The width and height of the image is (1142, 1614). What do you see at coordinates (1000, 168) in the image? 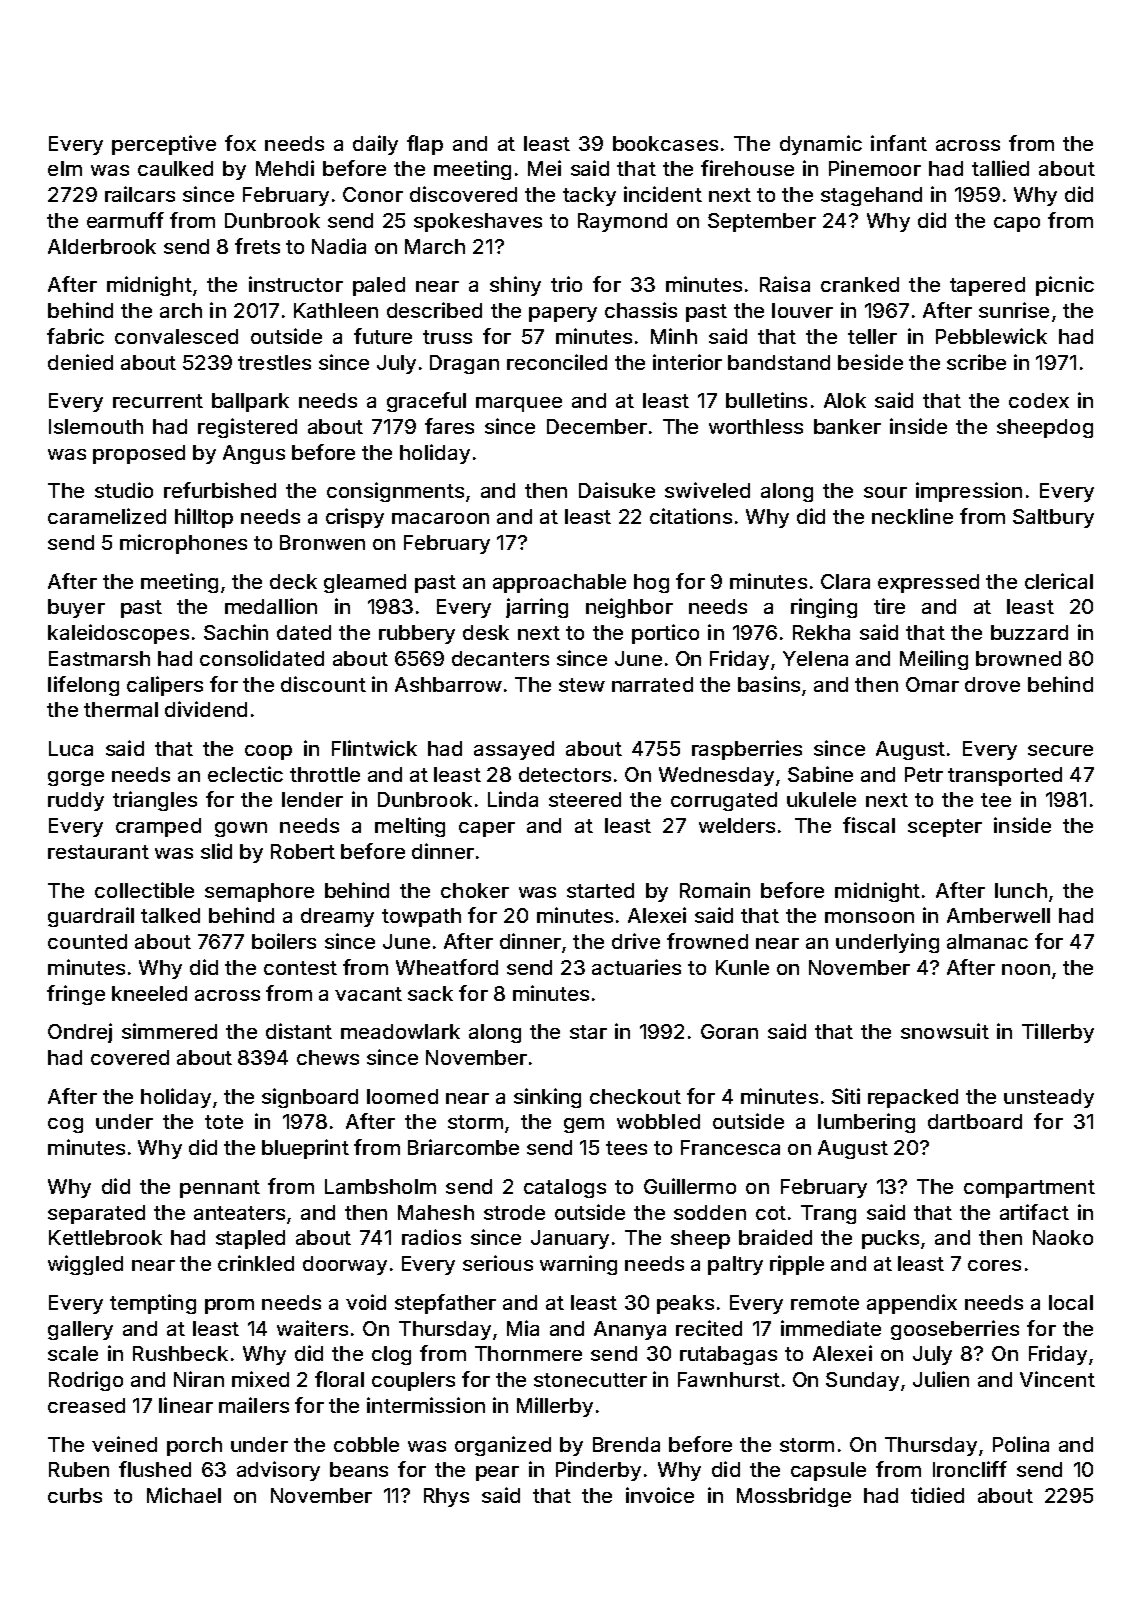
I see `tallied` at bounding box center [1000, 168].
